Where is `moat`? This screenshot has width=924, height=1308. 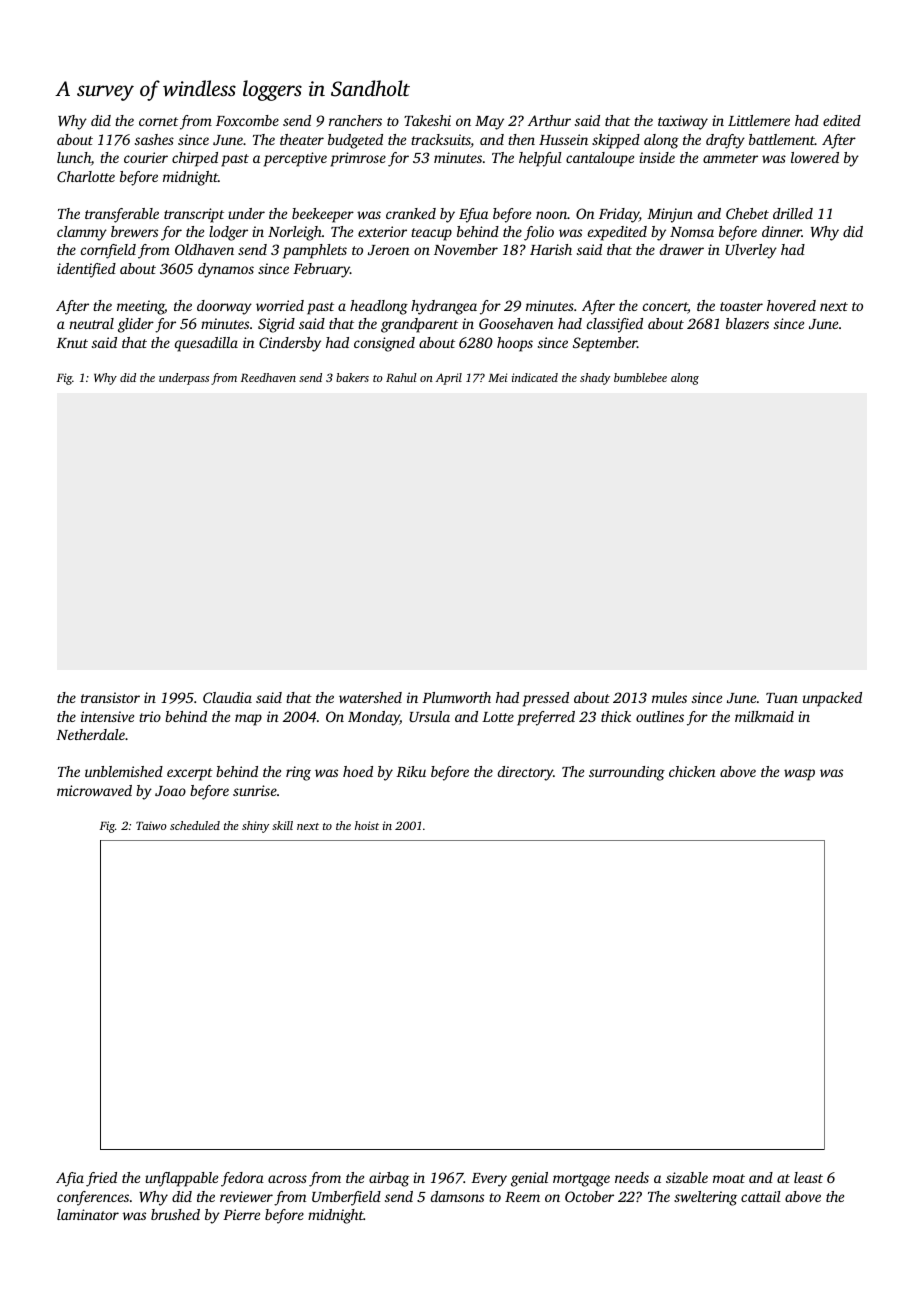
moat is located at coordinates (729, 1178).
